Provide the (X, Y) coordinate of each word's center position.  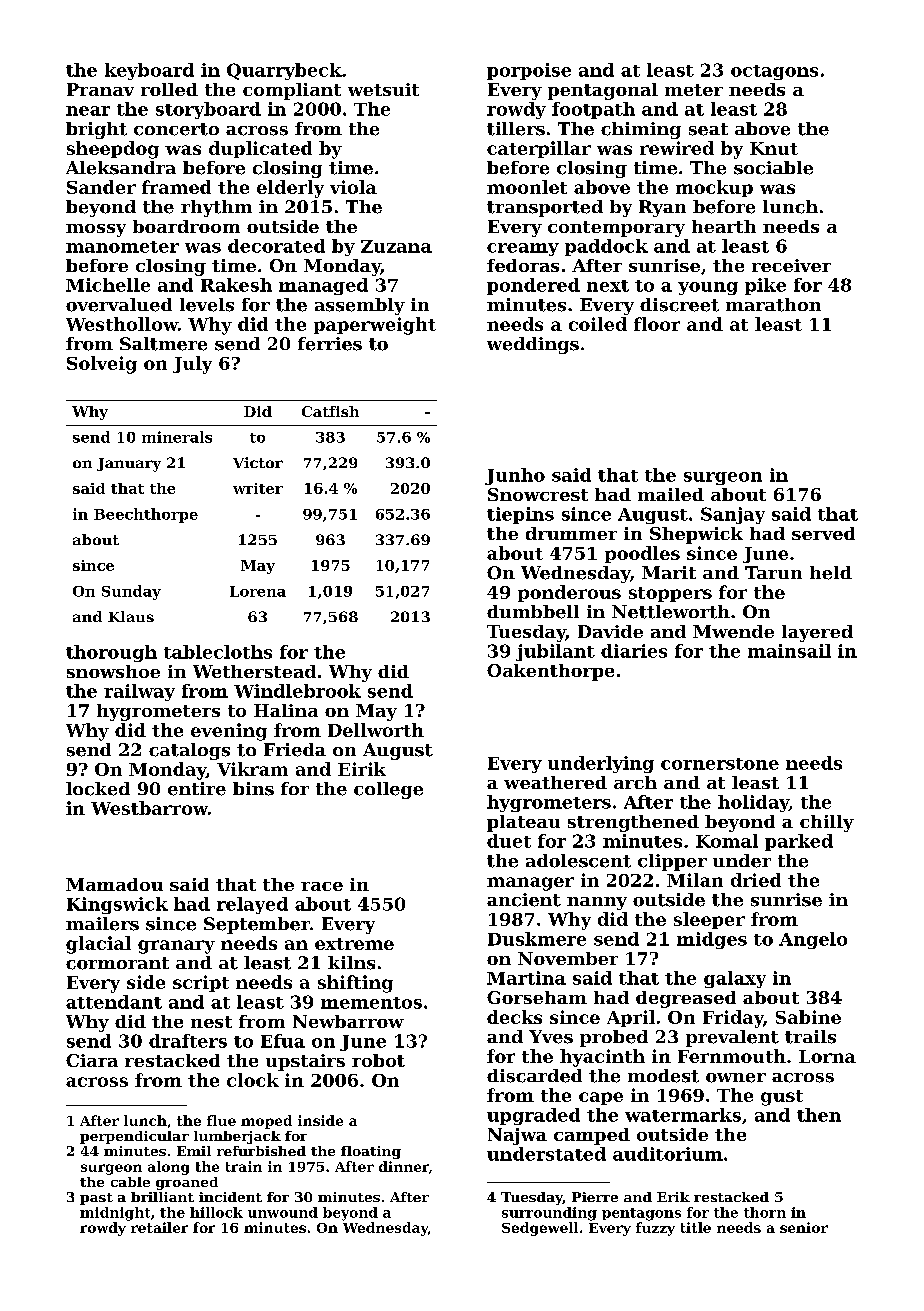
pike (765, 286)
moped (266, 1122)
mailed (671, 494)
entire (197, 789)
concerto (176, 129)
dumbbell (533, 612)
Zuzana (396, 246)
